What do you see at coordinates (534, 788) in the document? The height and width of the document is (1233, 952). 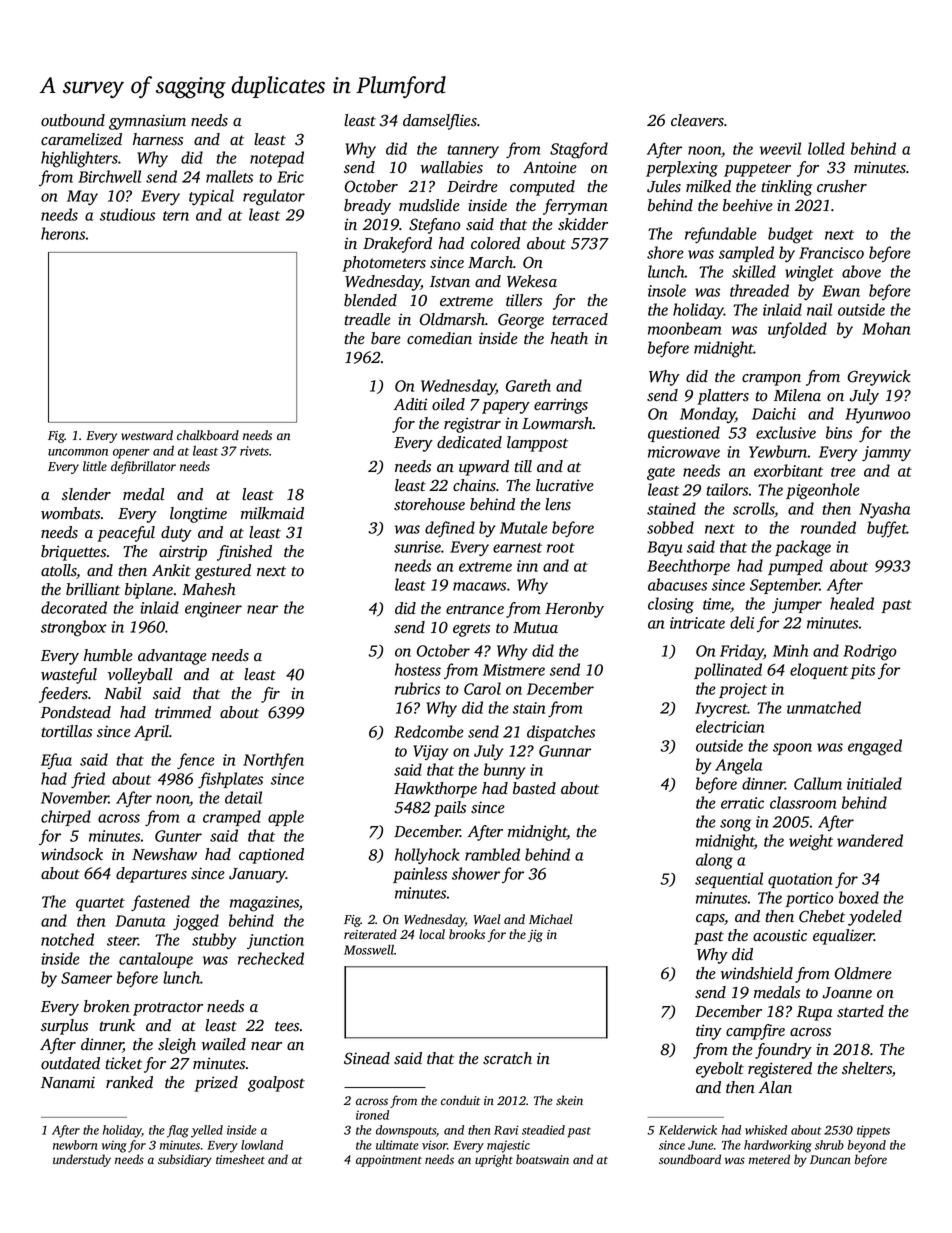 I see `basted` at bounding box center [534, 788].
